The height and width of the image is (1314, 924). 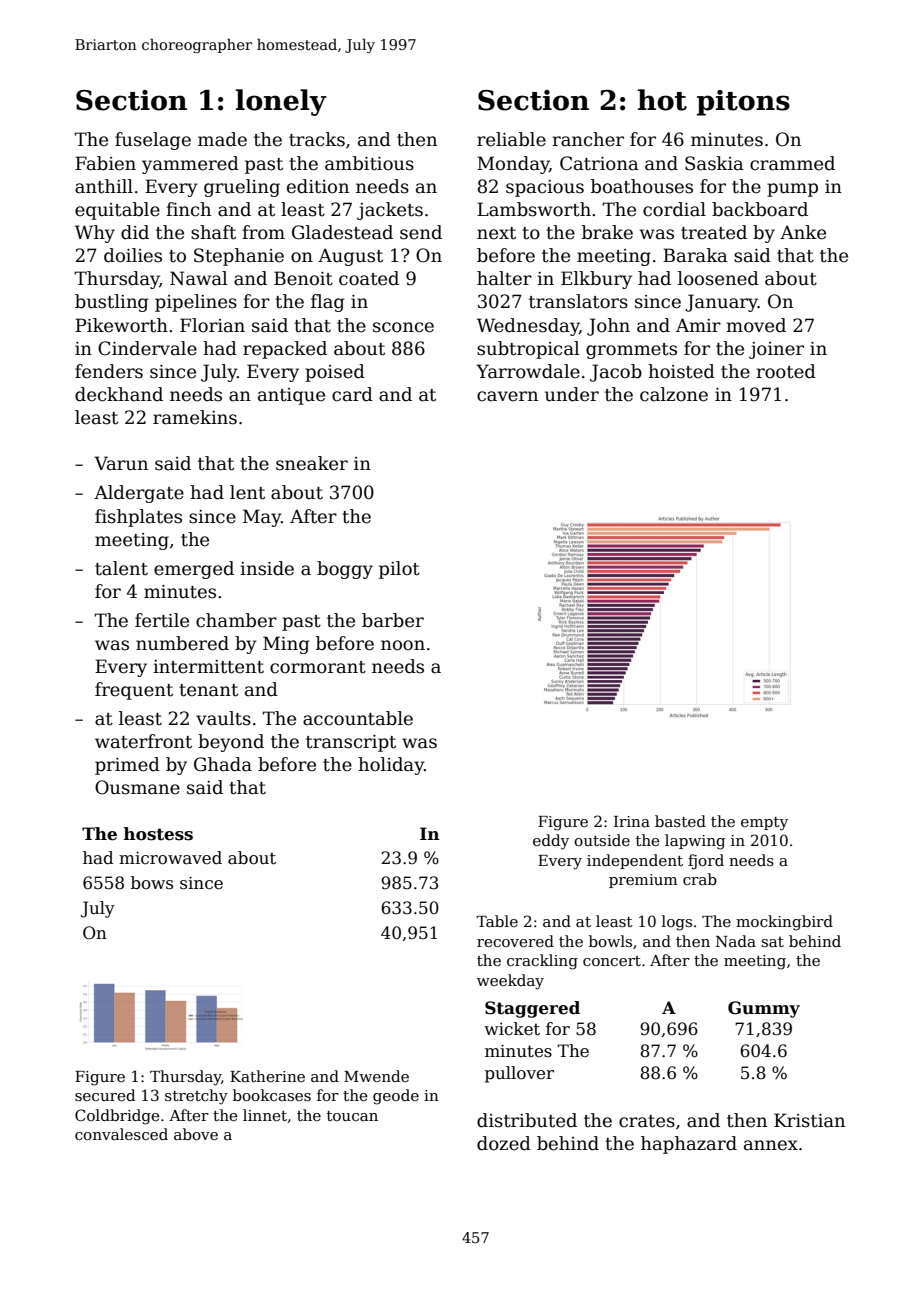 I want to click on stretchy, so click(x=196, y=1097).
